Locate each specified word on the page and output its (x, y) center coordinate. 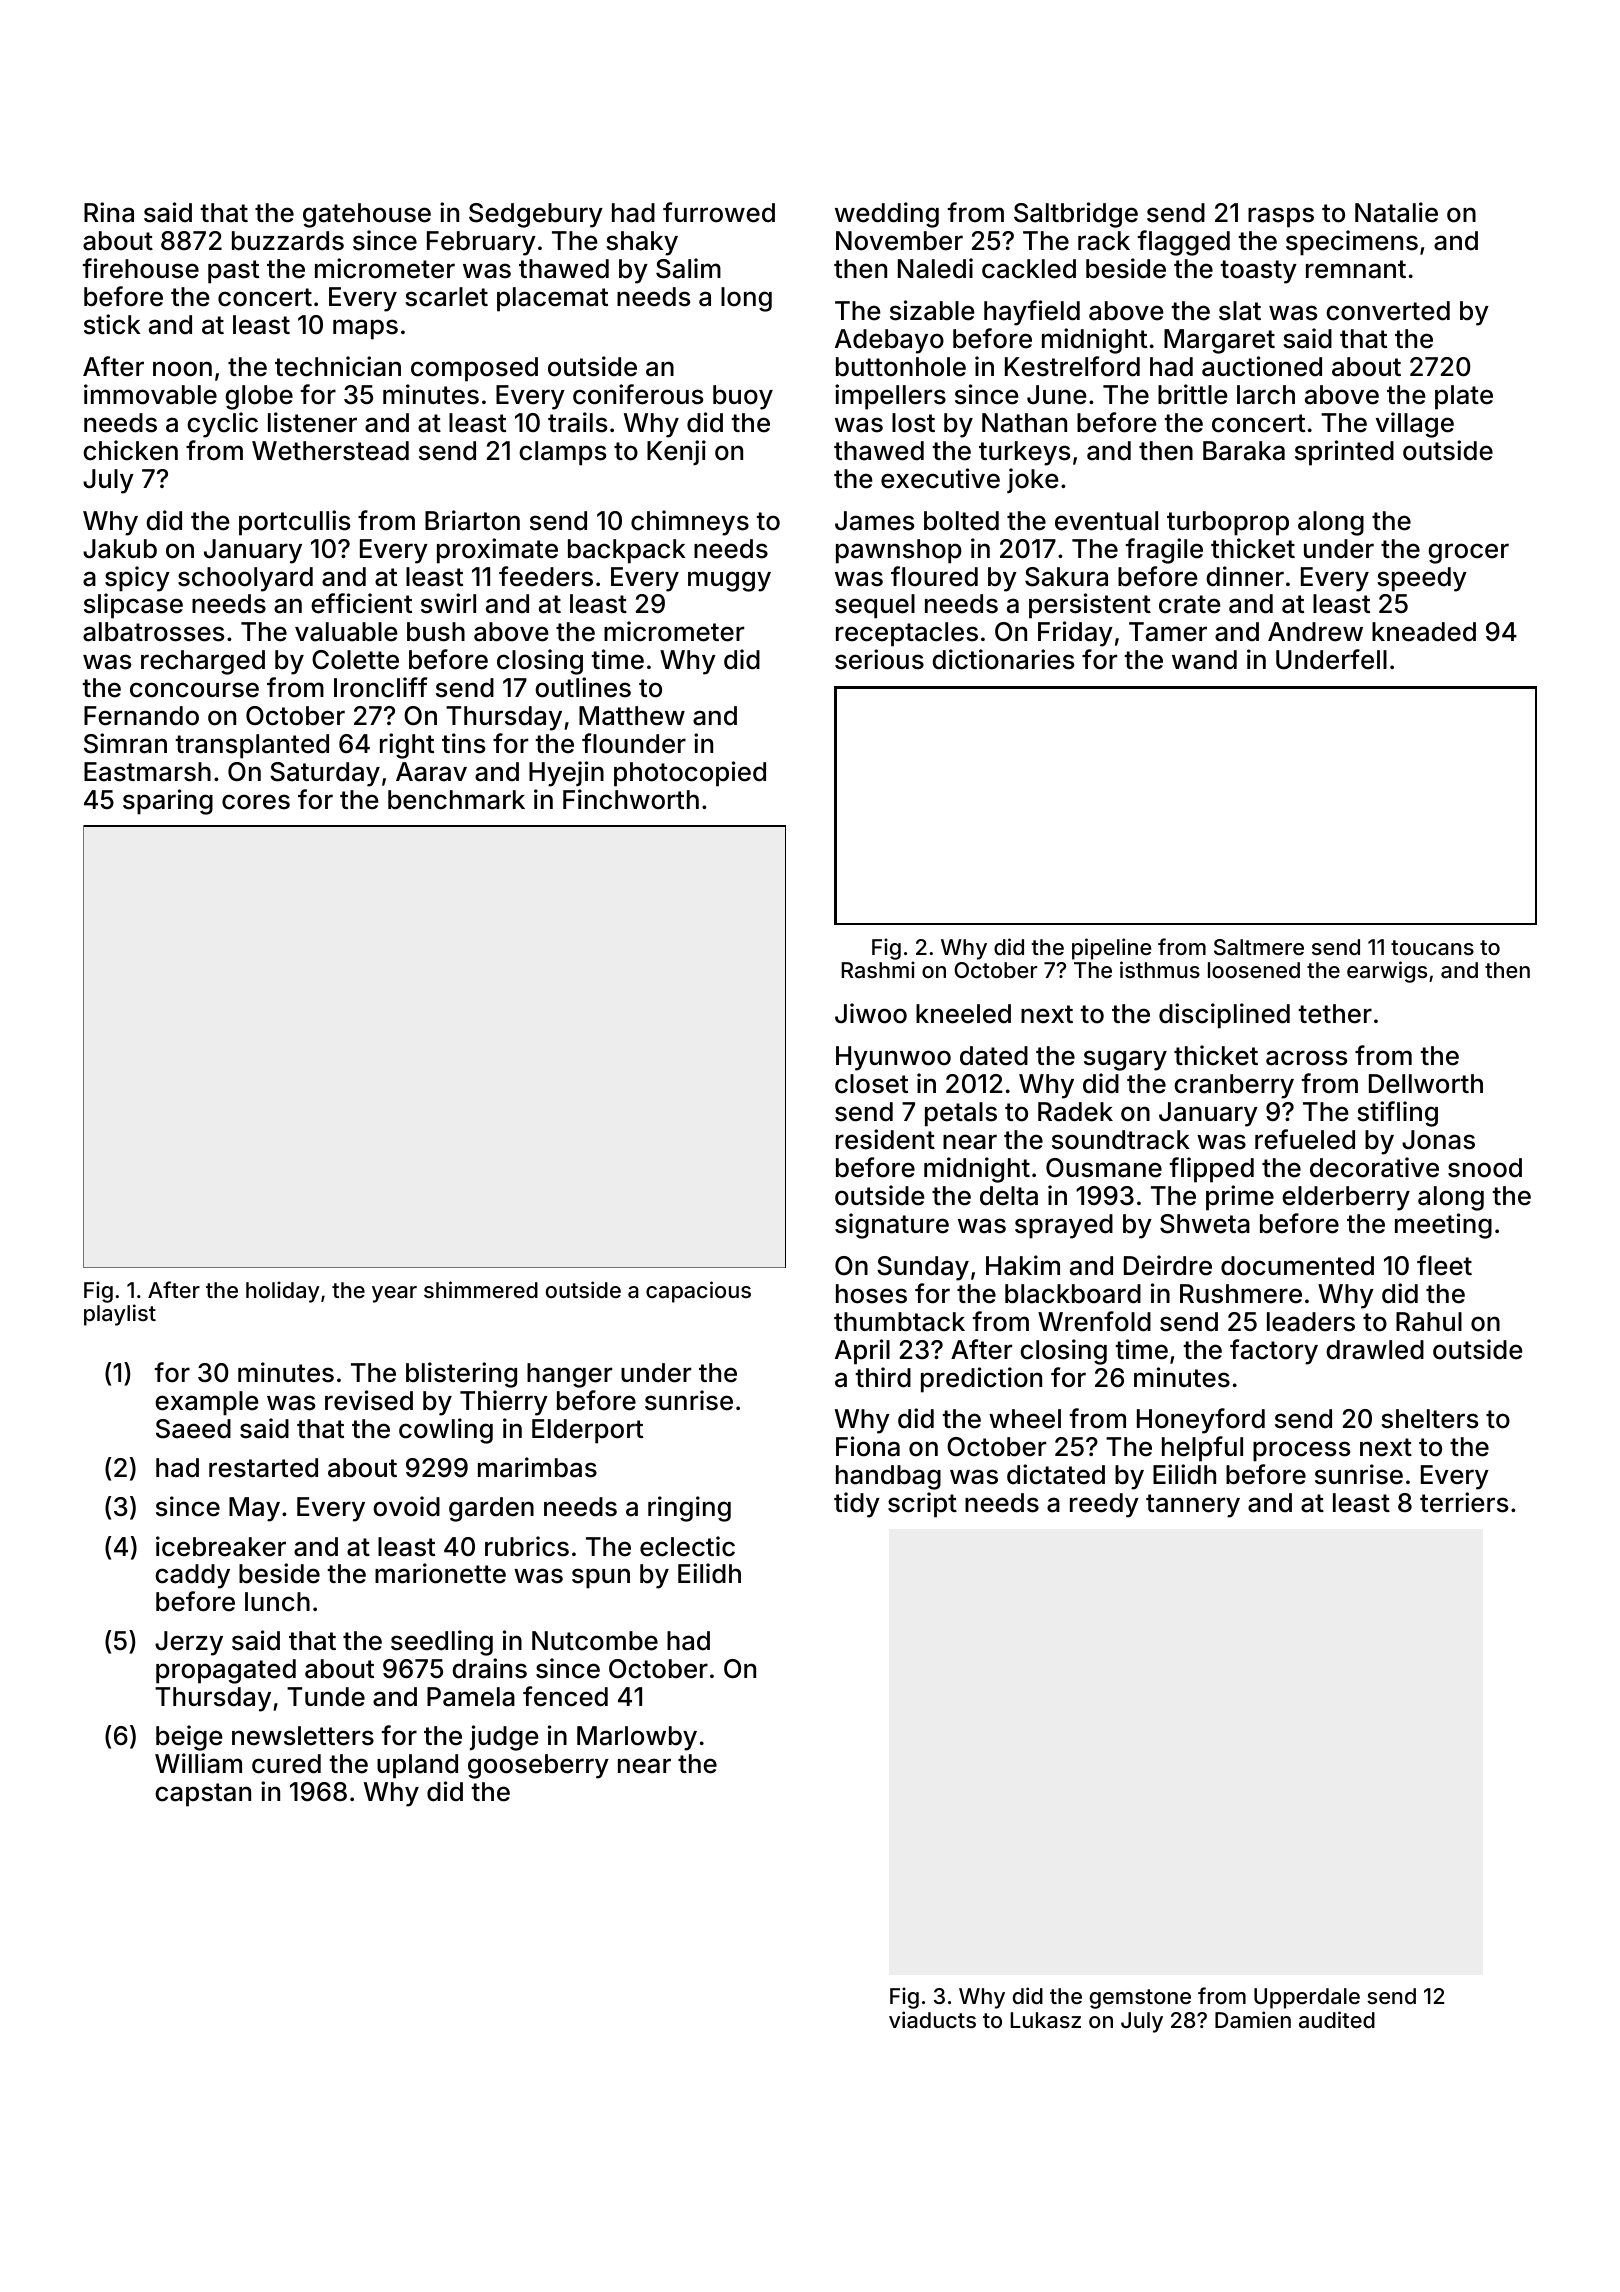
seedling (442, 1643)
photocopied (690, 774)
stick (112, 324)
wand (1204, 660)
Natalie (1396, 212)
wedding (887, 215)
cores (256, 802)
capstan (203, 1795)
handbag (888, 1477)
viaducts (932, 2020)
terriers (1464, 1502)
